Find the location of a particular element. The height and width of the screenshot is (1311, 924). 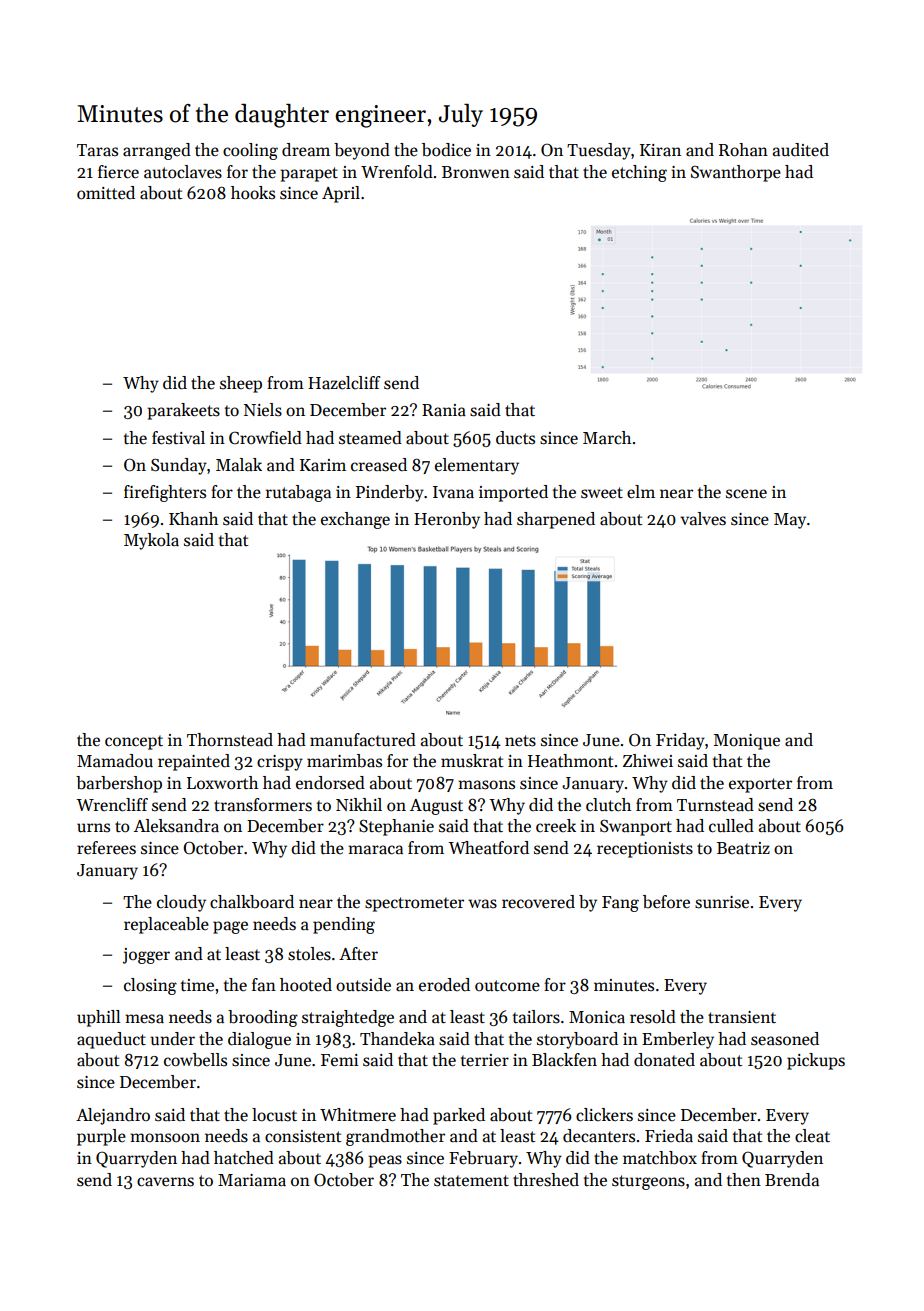

caverns is located at coordinates (165, 1182).
